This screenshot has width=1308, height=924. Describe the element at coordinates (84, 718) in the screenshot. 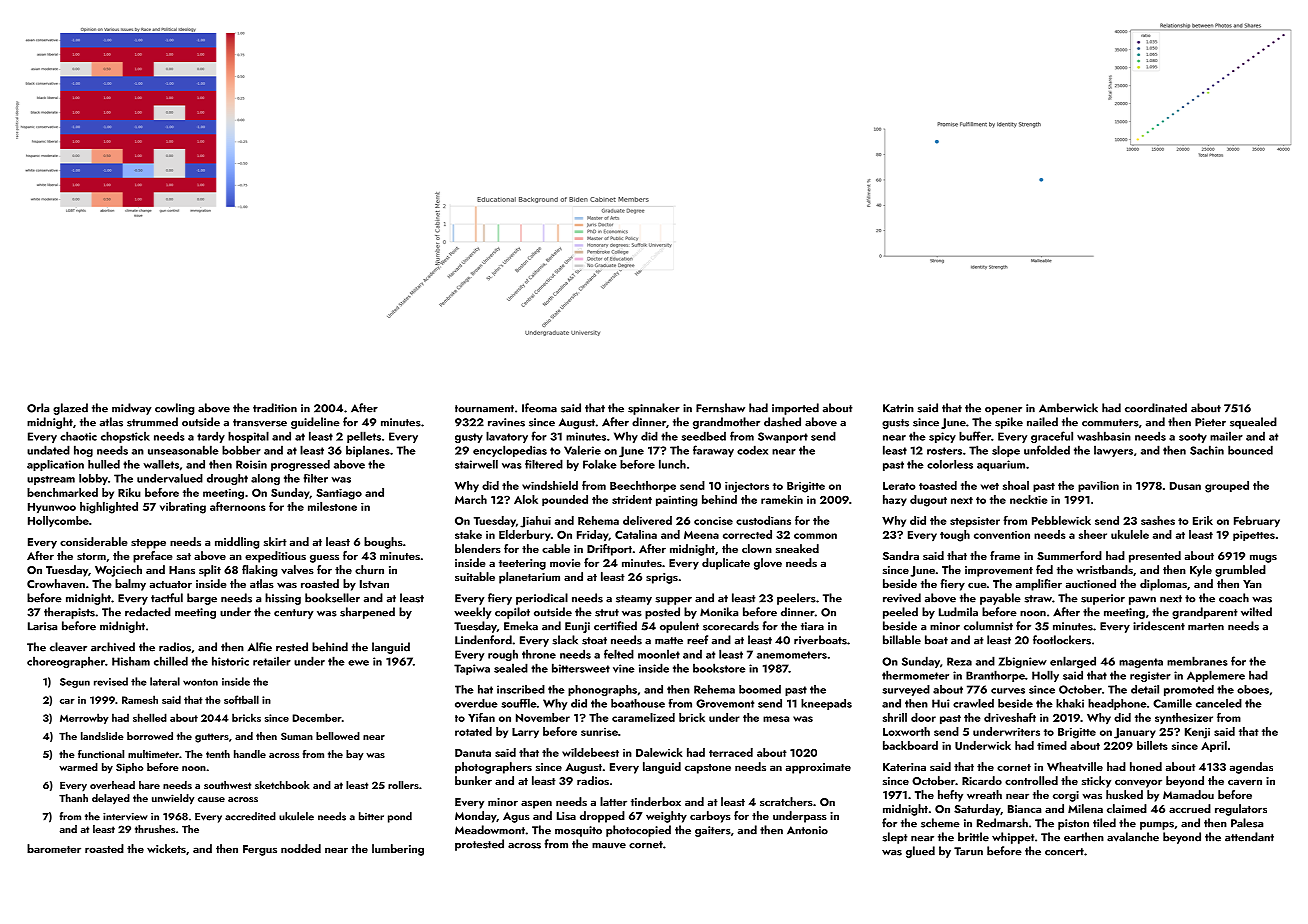

I see `Merrowby` at that location.
